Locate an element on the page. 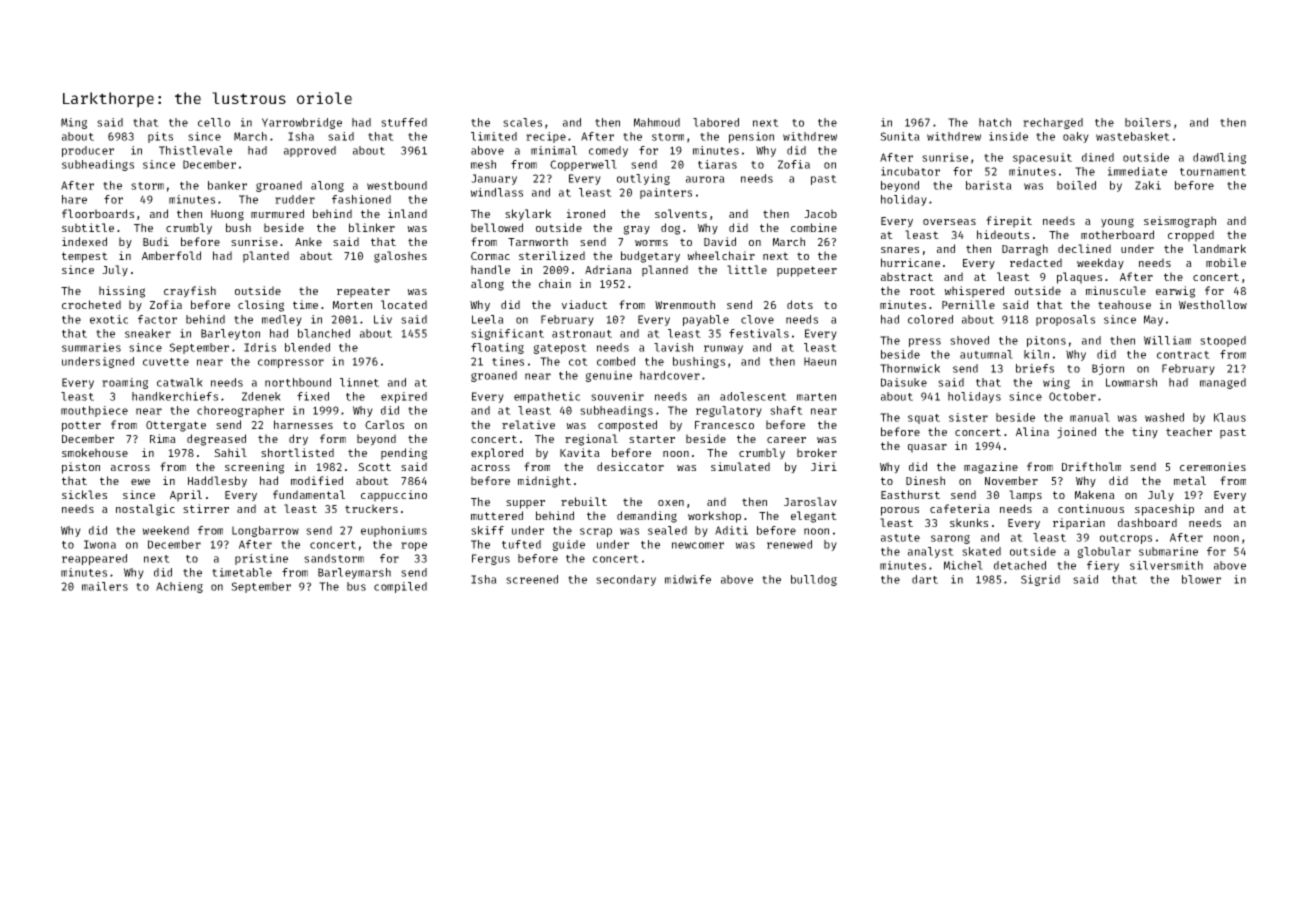 This document has height=924, width=1308. combine is located at coordinates (814, 227).
